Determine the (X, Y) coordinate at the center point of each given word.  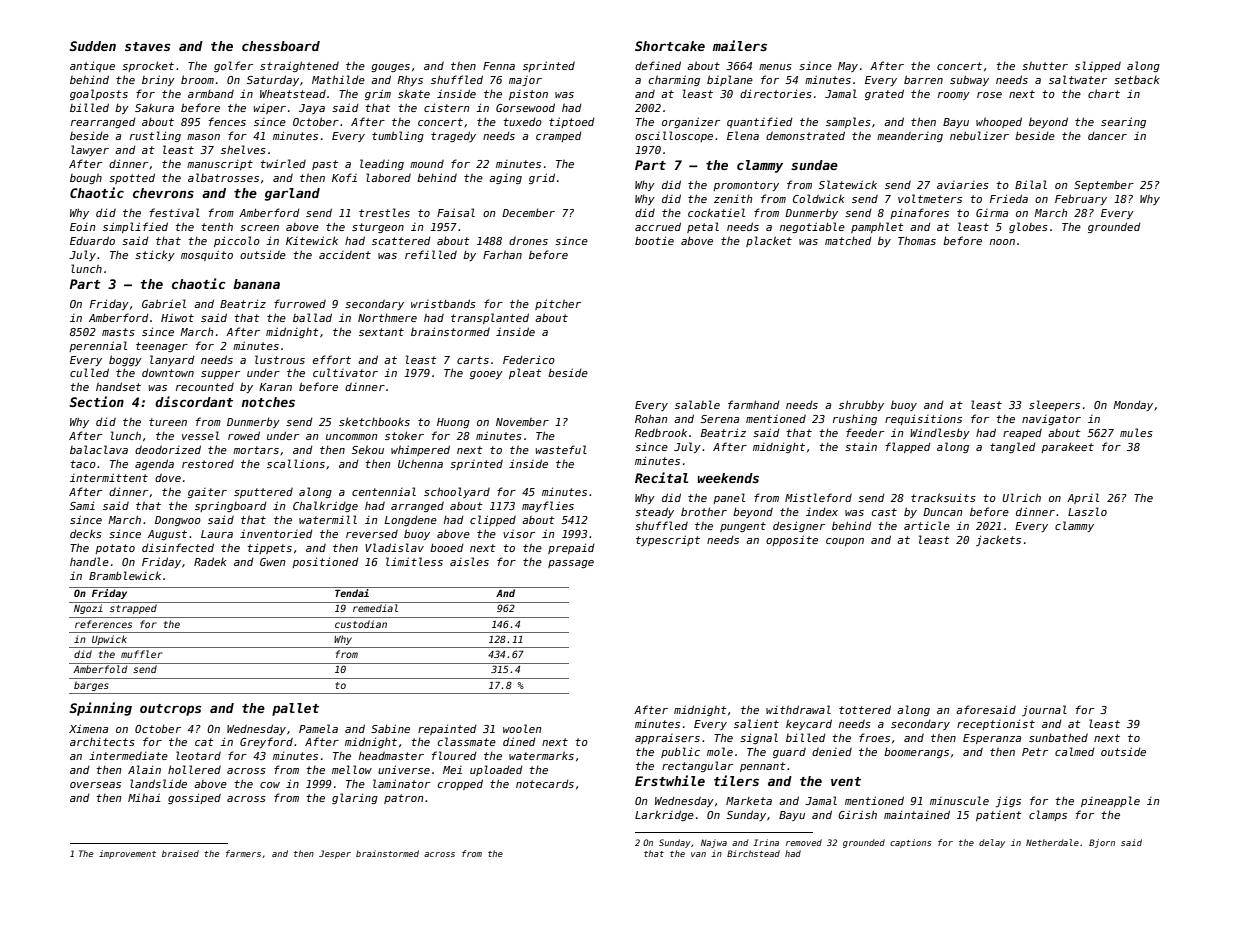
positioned (325, 562)
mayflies (548, 506)
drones (528, 241)
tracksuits (943, 497)
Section (97, 401)
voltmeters (930, 198)
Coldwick (819, 198)
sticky (155, 255)
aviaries (963, 185)
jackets (998, 540)
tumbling (398, 136)
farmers (243, 853)
